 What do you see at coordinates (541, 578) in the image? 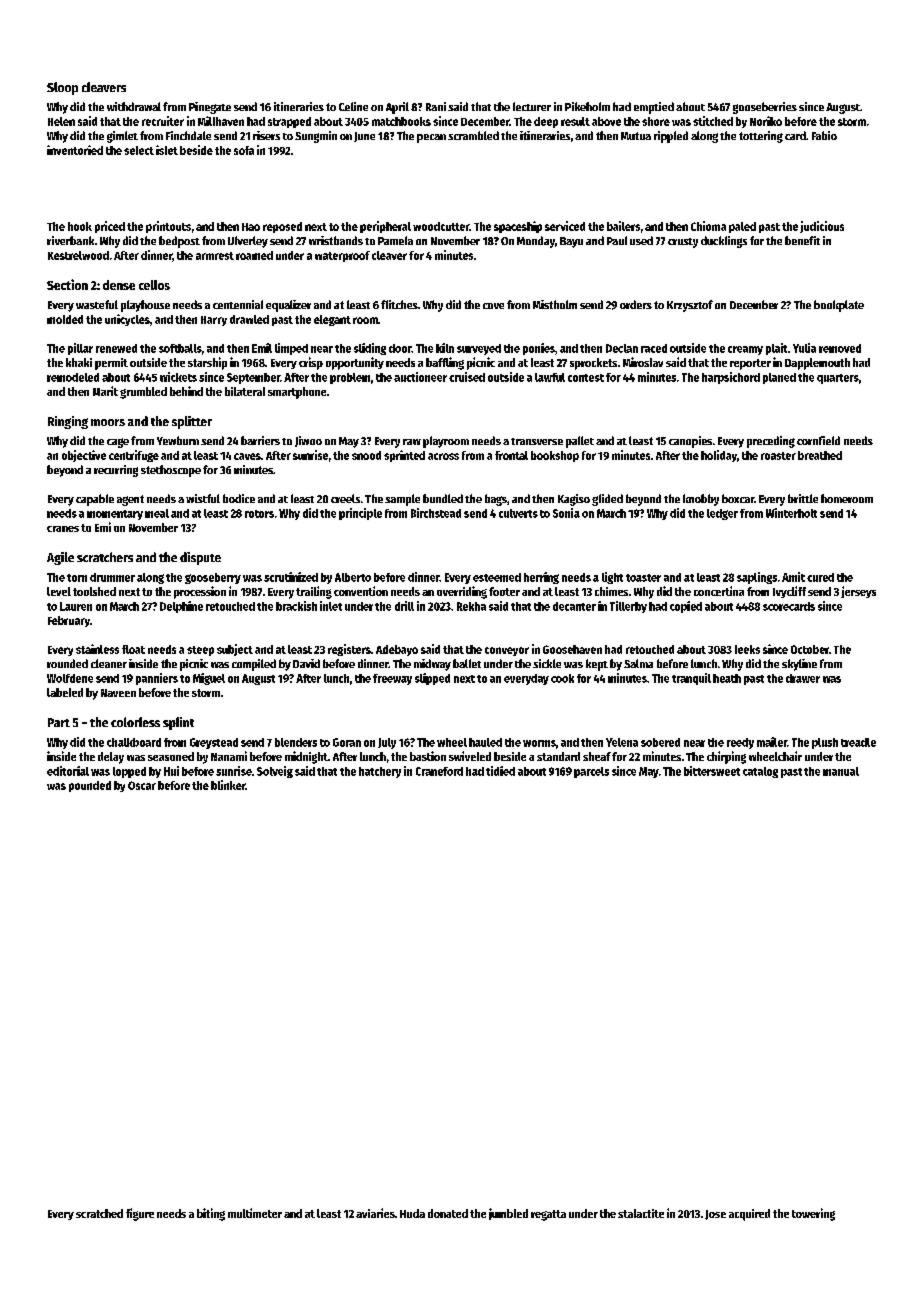
I see `herring` at bounding box center [541, 578].
